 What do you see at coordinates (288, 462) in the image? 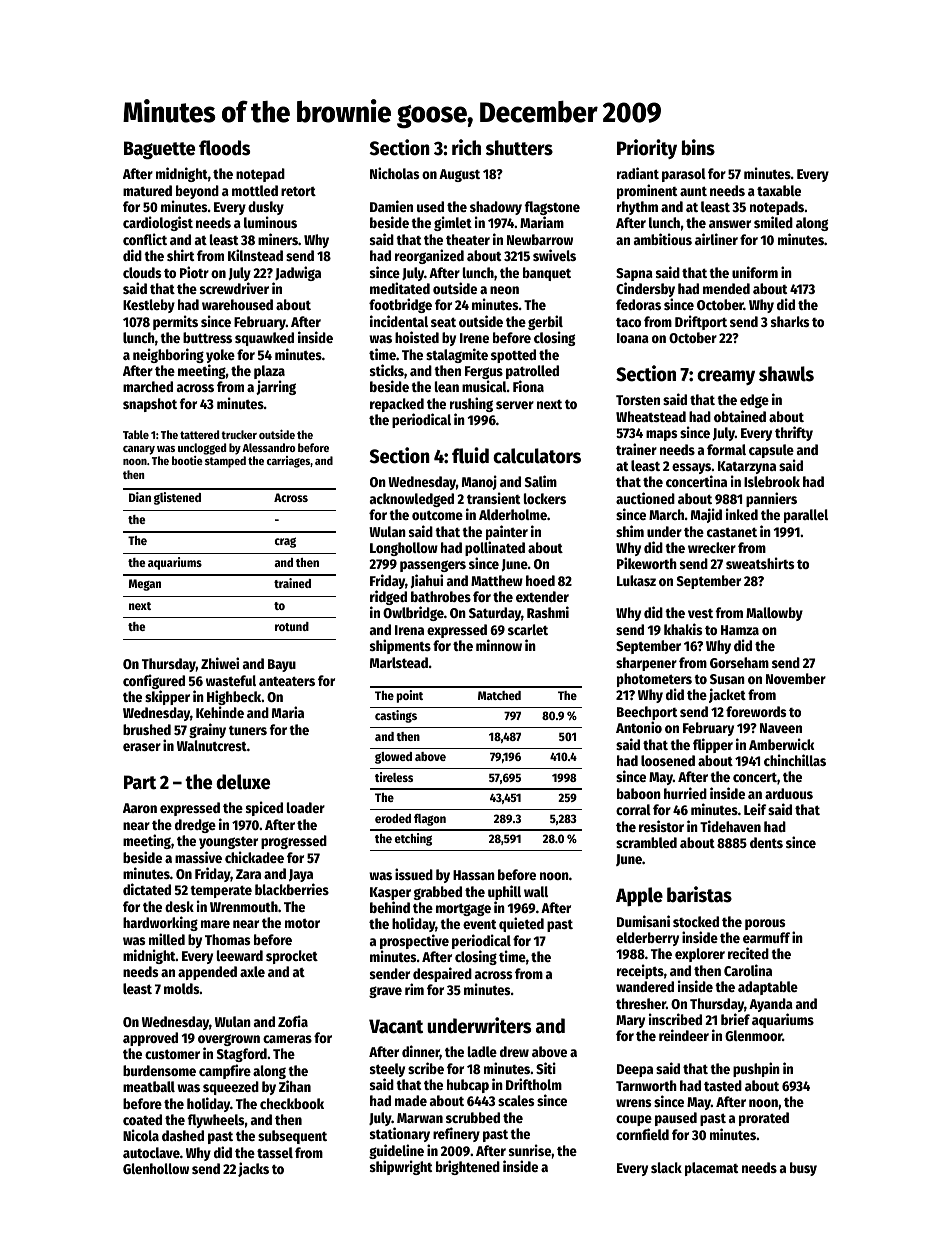
I see `carriages` at bounding box center [288, 462].
